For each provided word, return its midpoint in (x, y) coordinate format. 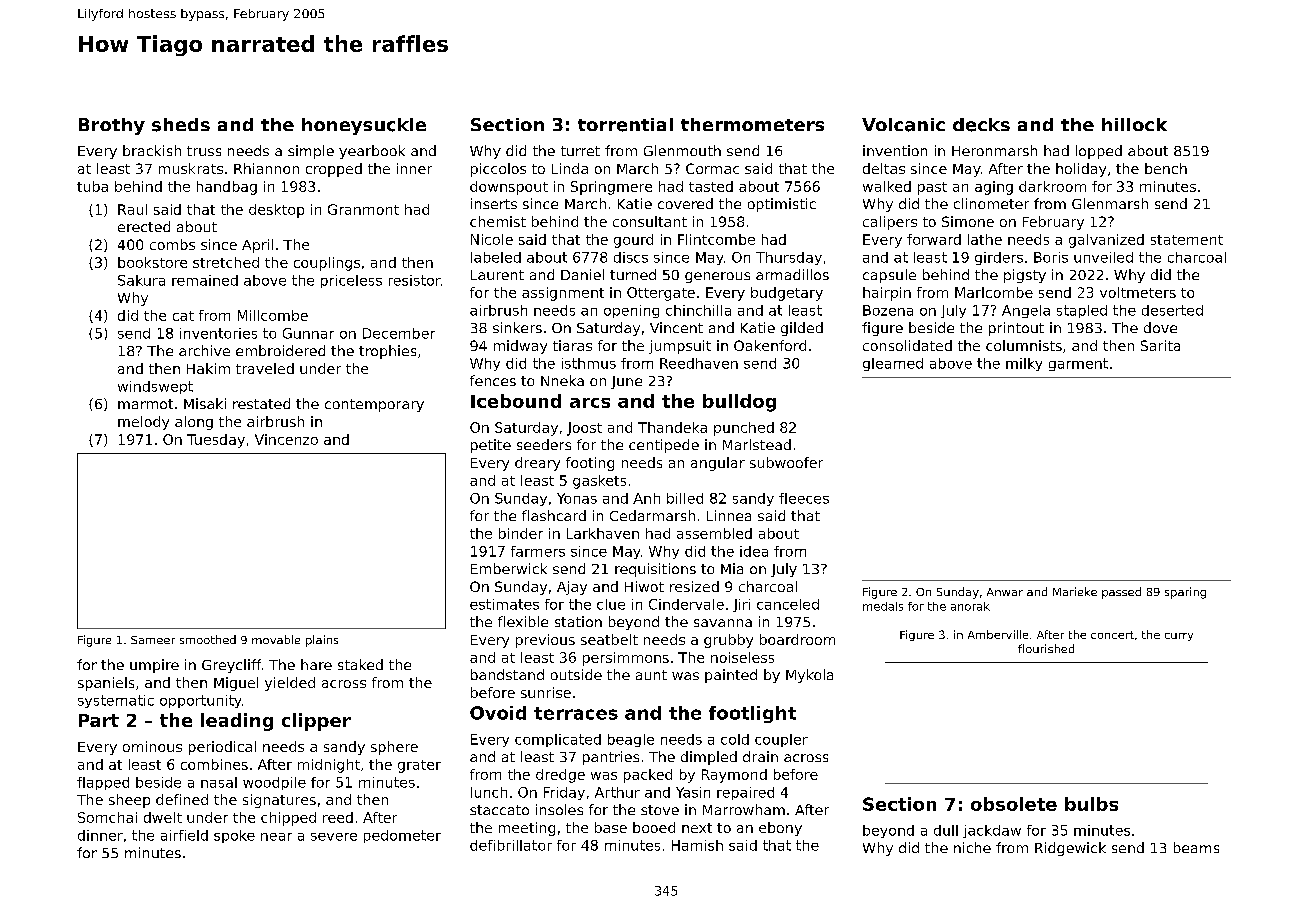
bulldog (739, 403)
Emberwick (509, 568)
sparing (1185, 593)
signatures (279, 801)
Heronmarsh (994, 150)
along (194, 423)
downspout (509, 188)
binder (521, 533)
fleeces (804, 498)
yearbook (372, 152)
